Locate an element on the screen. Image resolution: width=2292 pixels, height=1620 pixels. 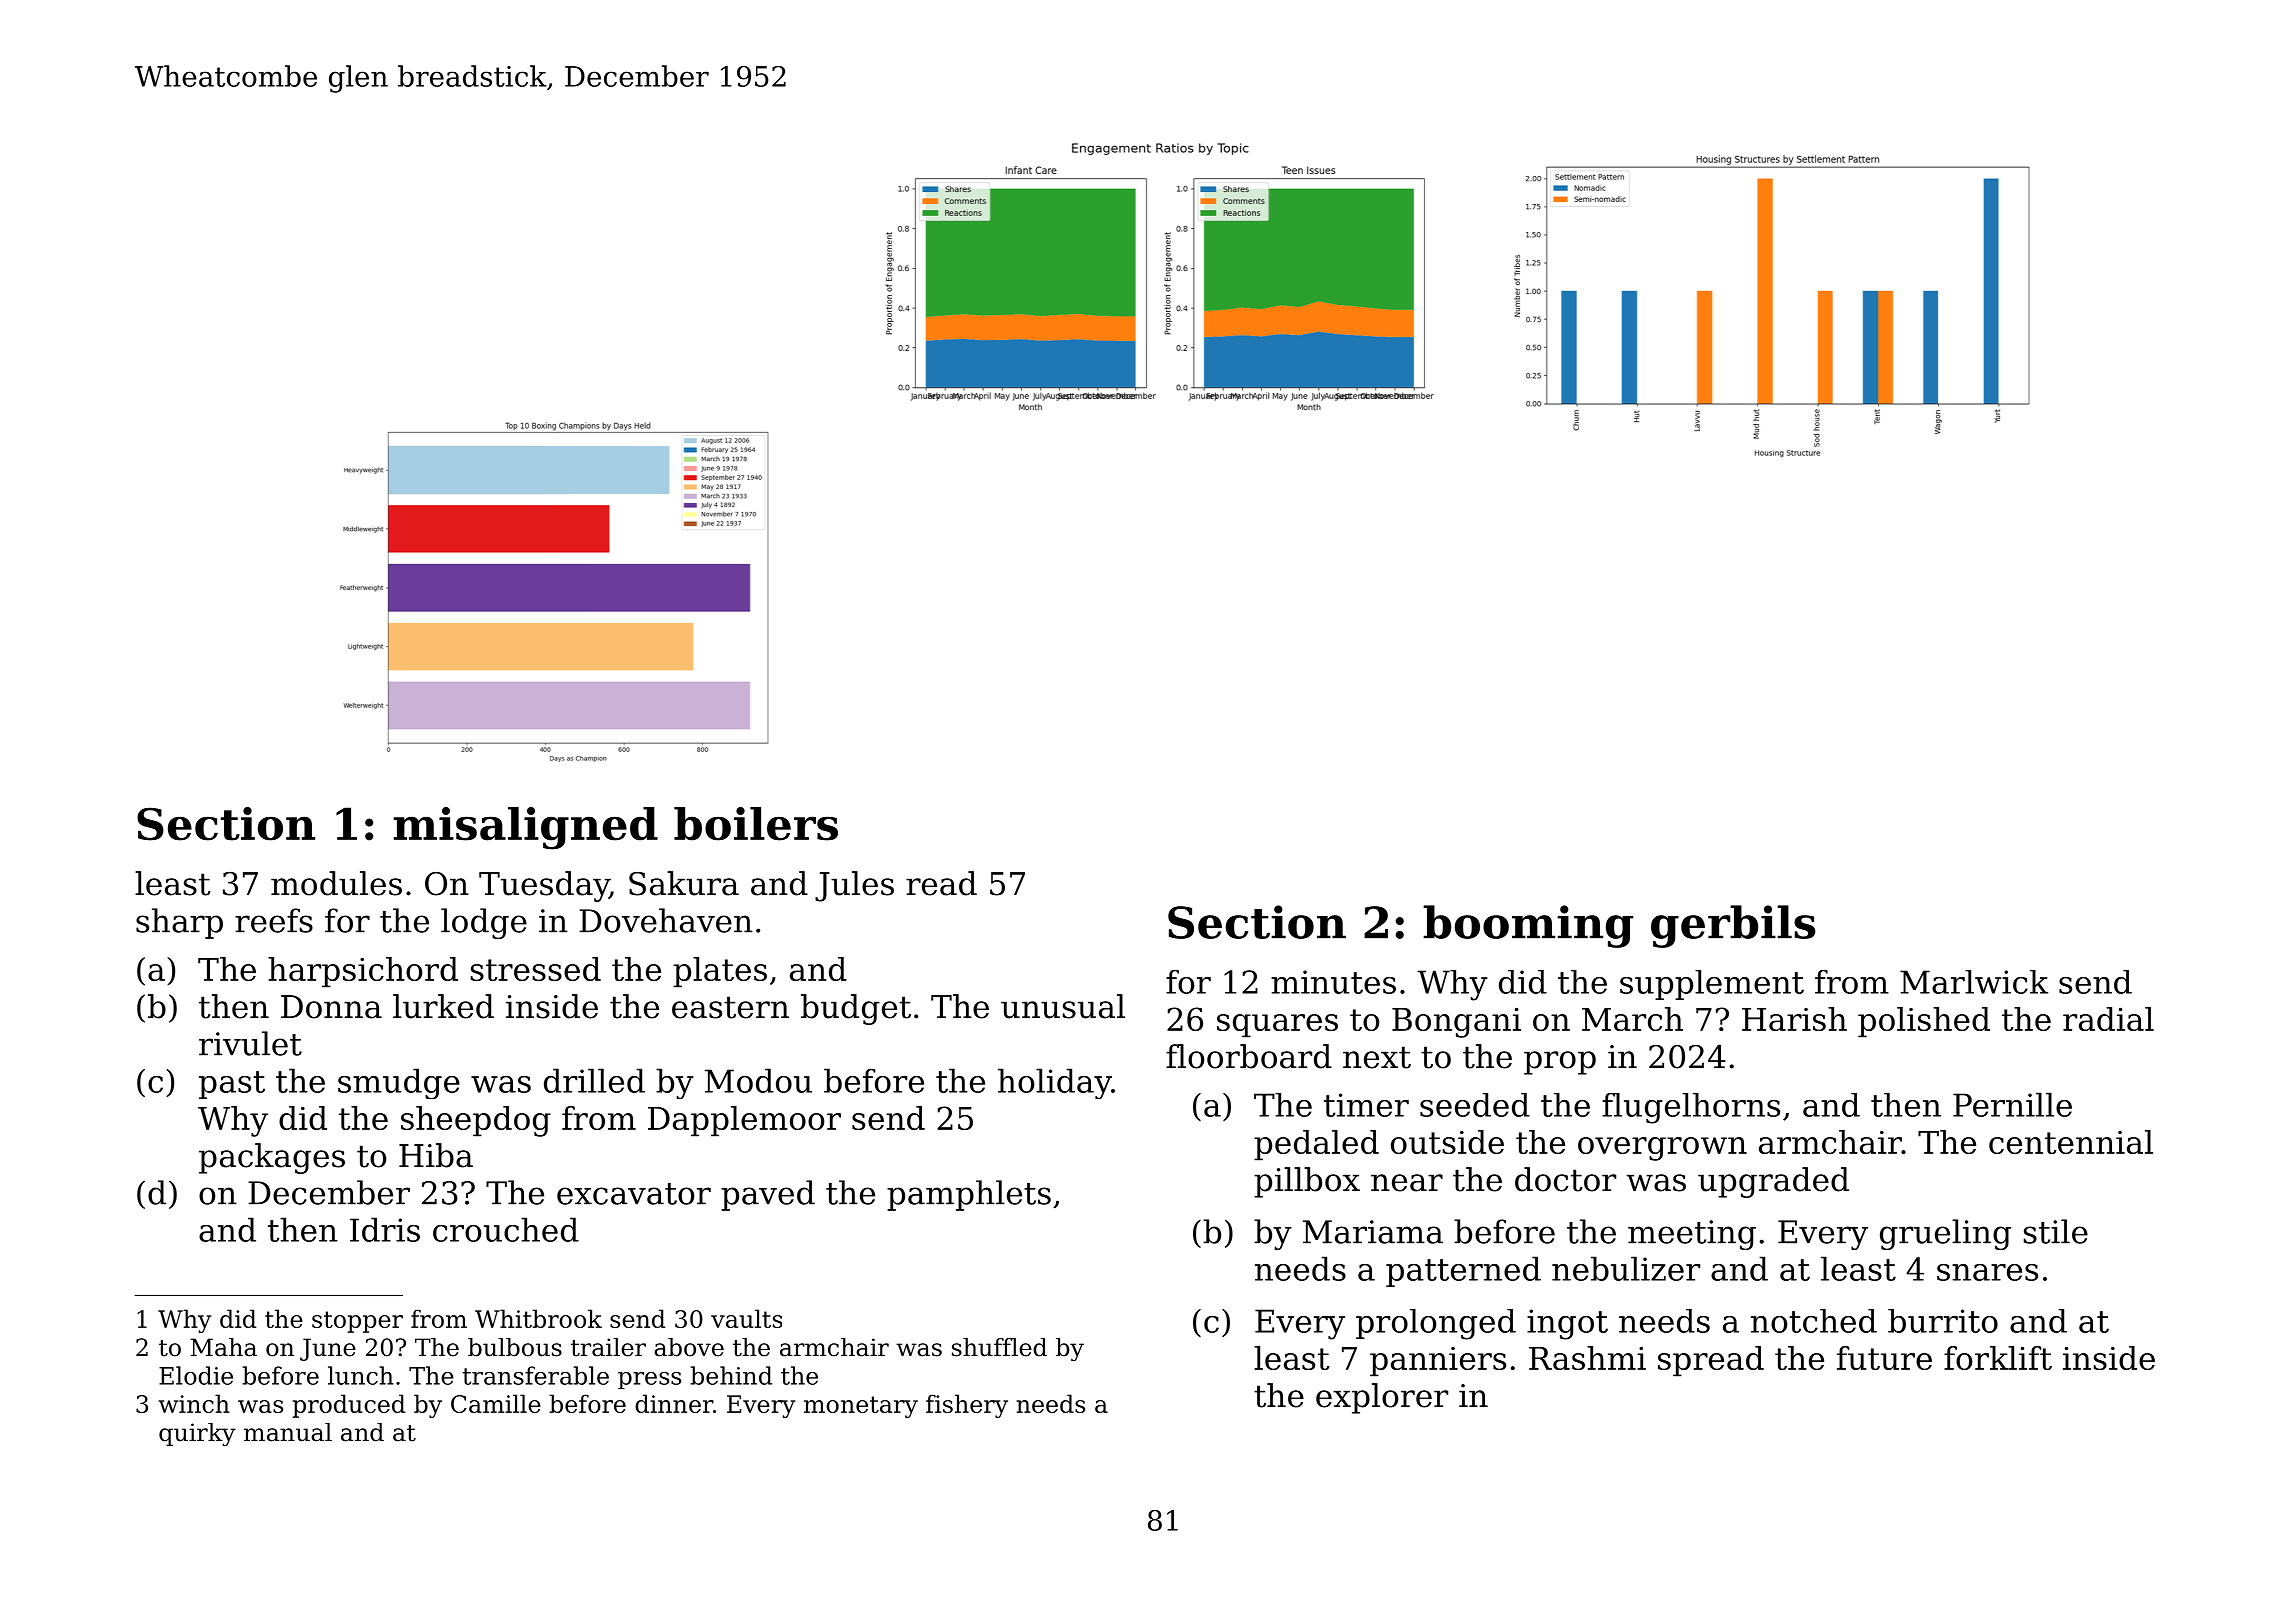
monetary is located at coordinates (861, 1407).
